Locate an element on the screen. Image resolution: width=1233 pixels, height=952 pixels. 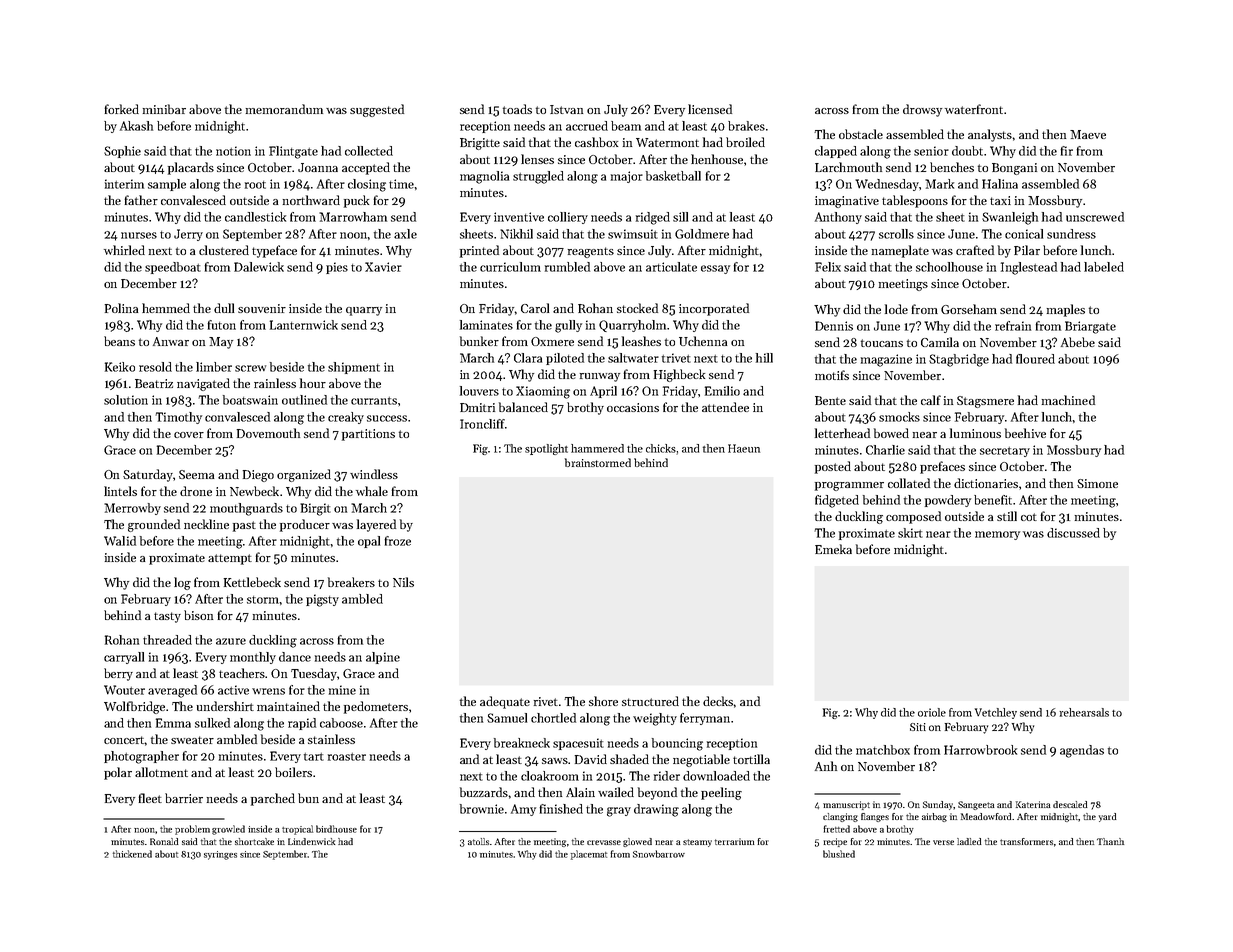
motifs is located at coordinates (832, 375).
